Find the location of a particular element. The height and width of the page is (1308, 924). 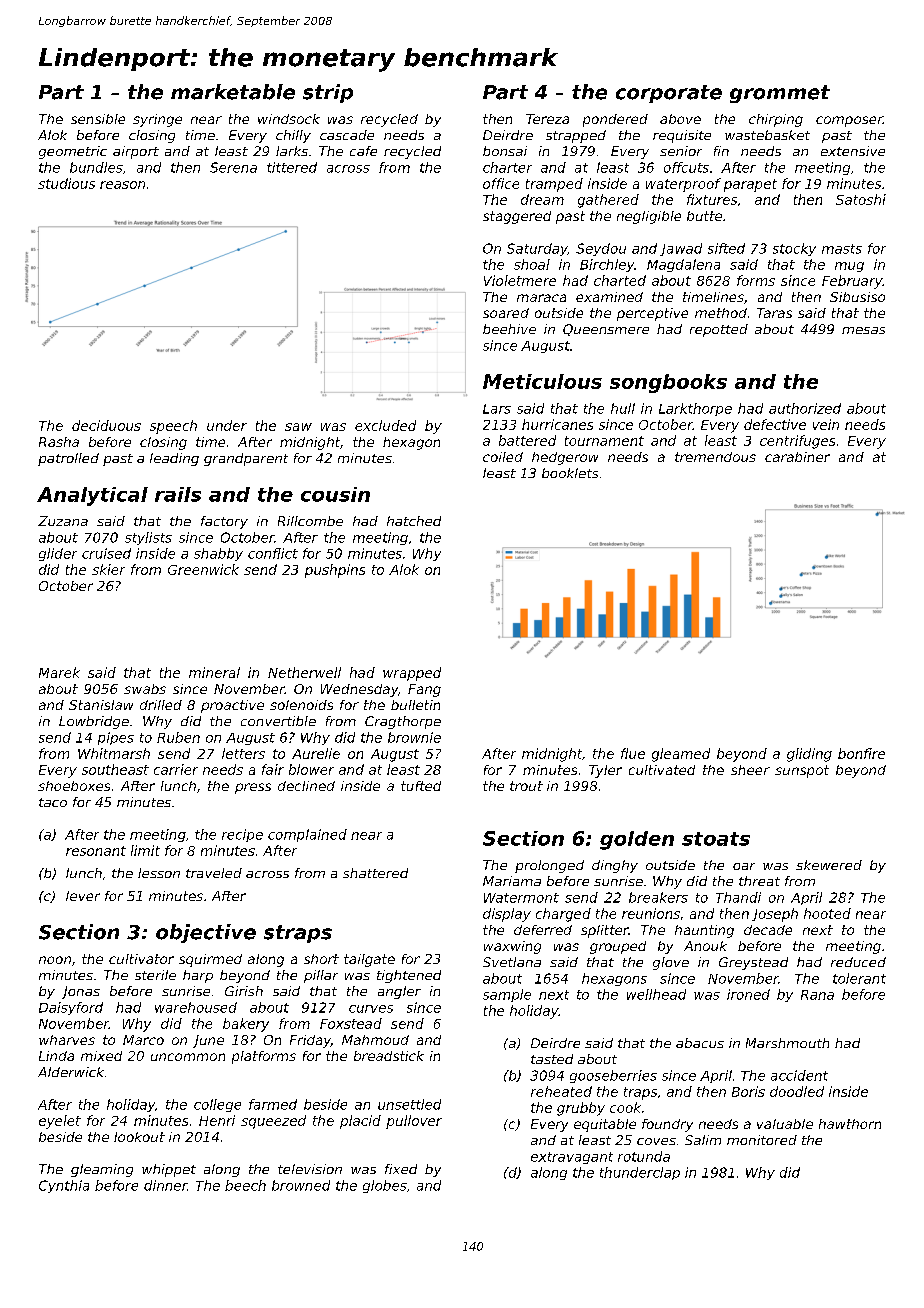

corporate is located at coordinates (669, 94).
